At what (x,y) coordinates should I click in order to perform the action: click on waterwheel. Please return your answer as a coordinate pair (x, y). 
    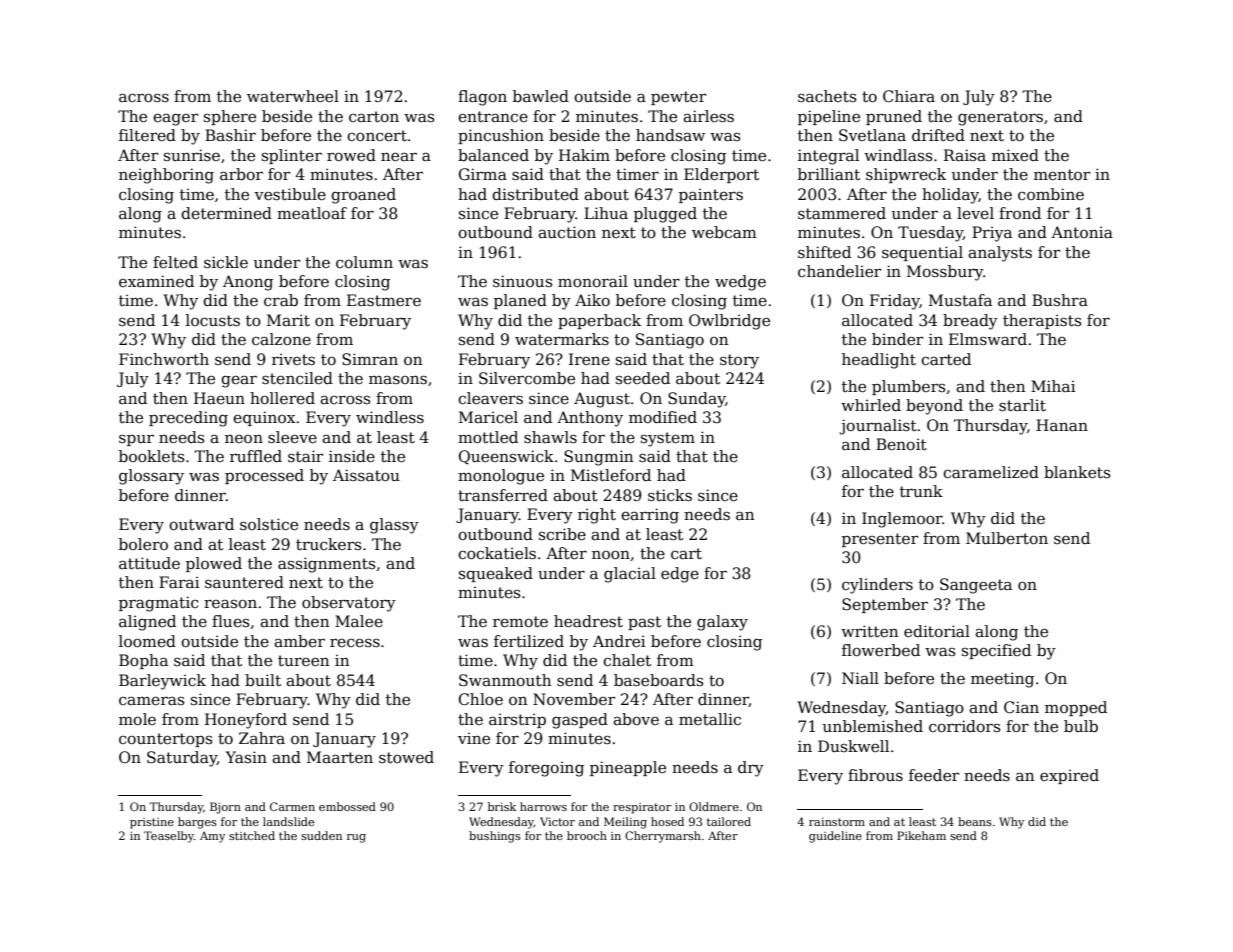
    Looking at the image, I should click on (293, 96).
